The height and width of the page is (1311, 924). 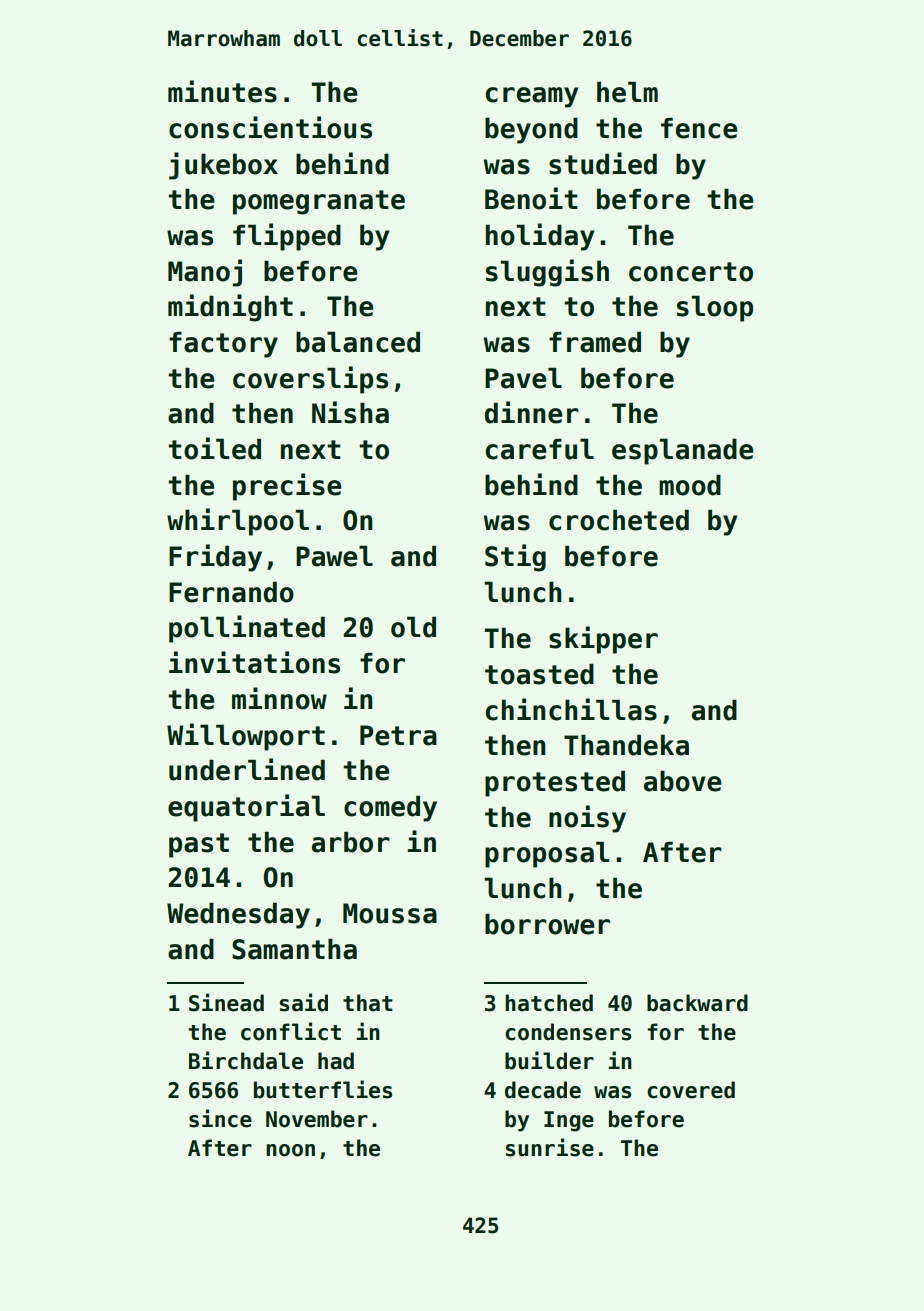 I want to click on above, so click(x=683, y=781).
